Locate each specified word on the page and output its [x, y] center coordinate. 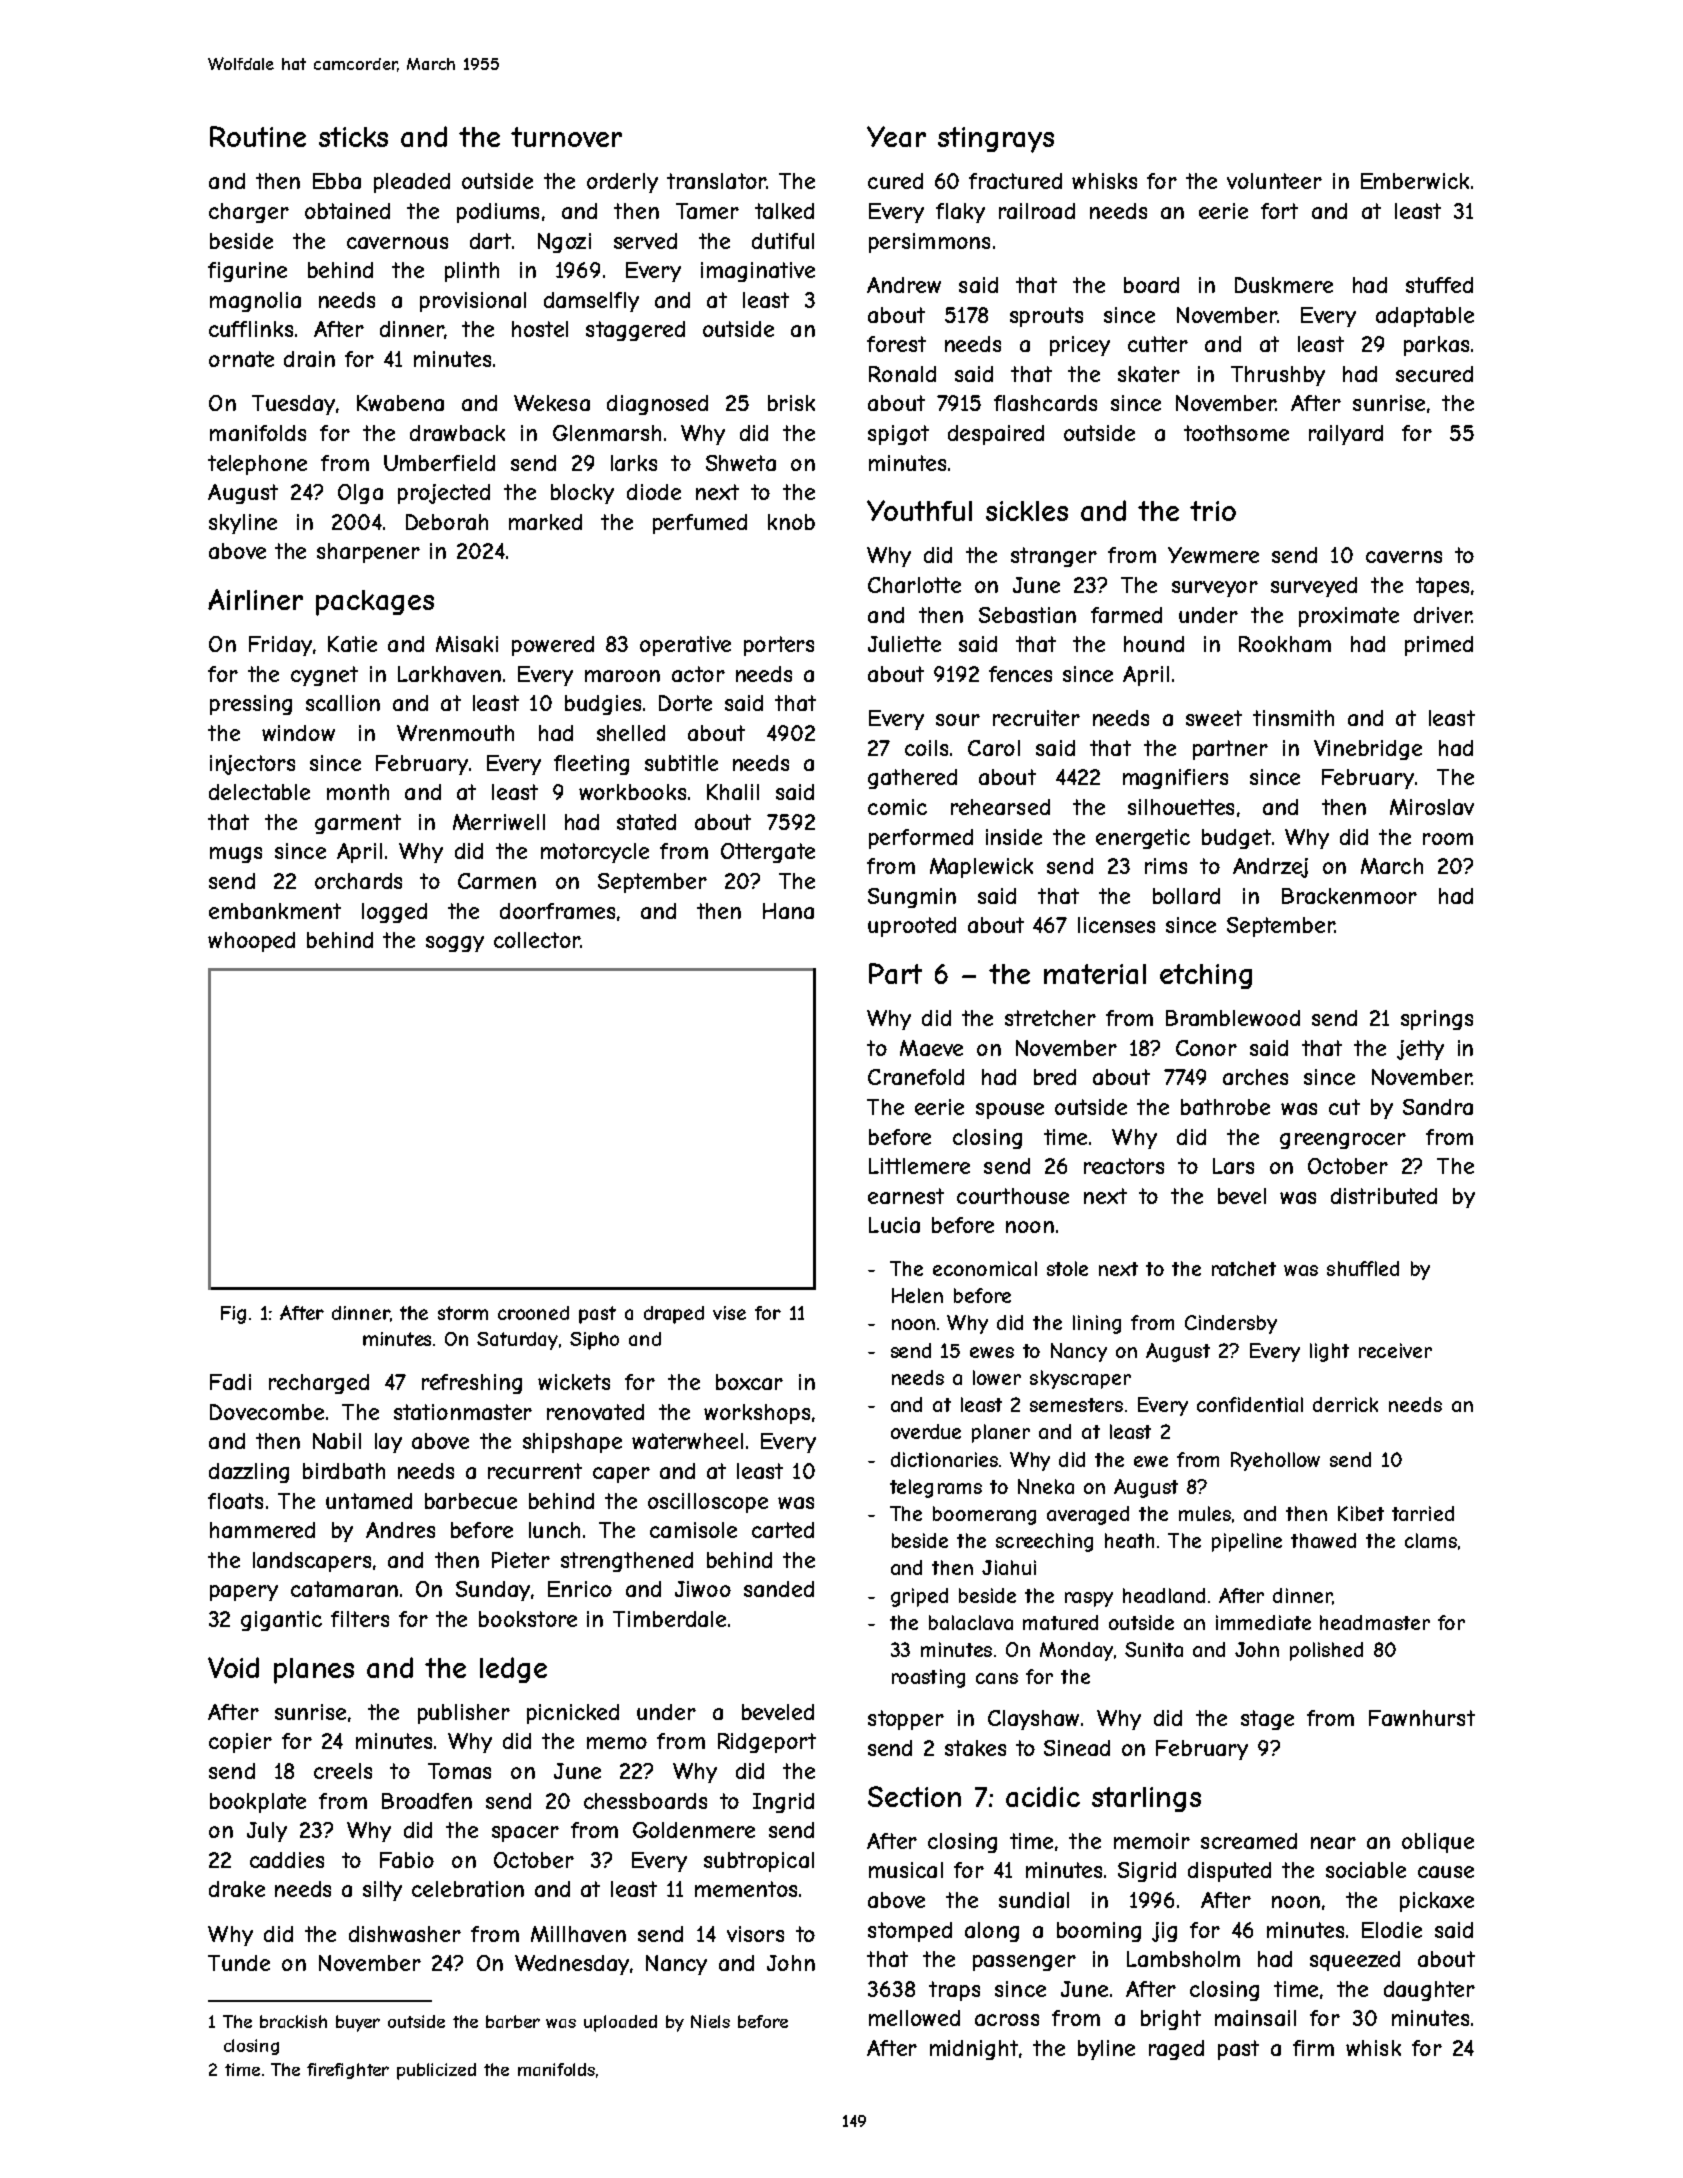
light [1329, 1352]
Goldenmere [694, 1830]
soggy [455, 944]
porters [779, 646]
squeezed [1355, 1961]
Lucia [894, 1225]
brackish [293, 2021]
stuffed [1439, 285]
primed [1439, 646]
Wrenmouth [455, 733]
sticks [353, 137]
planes [314, 1671]
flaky [960, 213]
